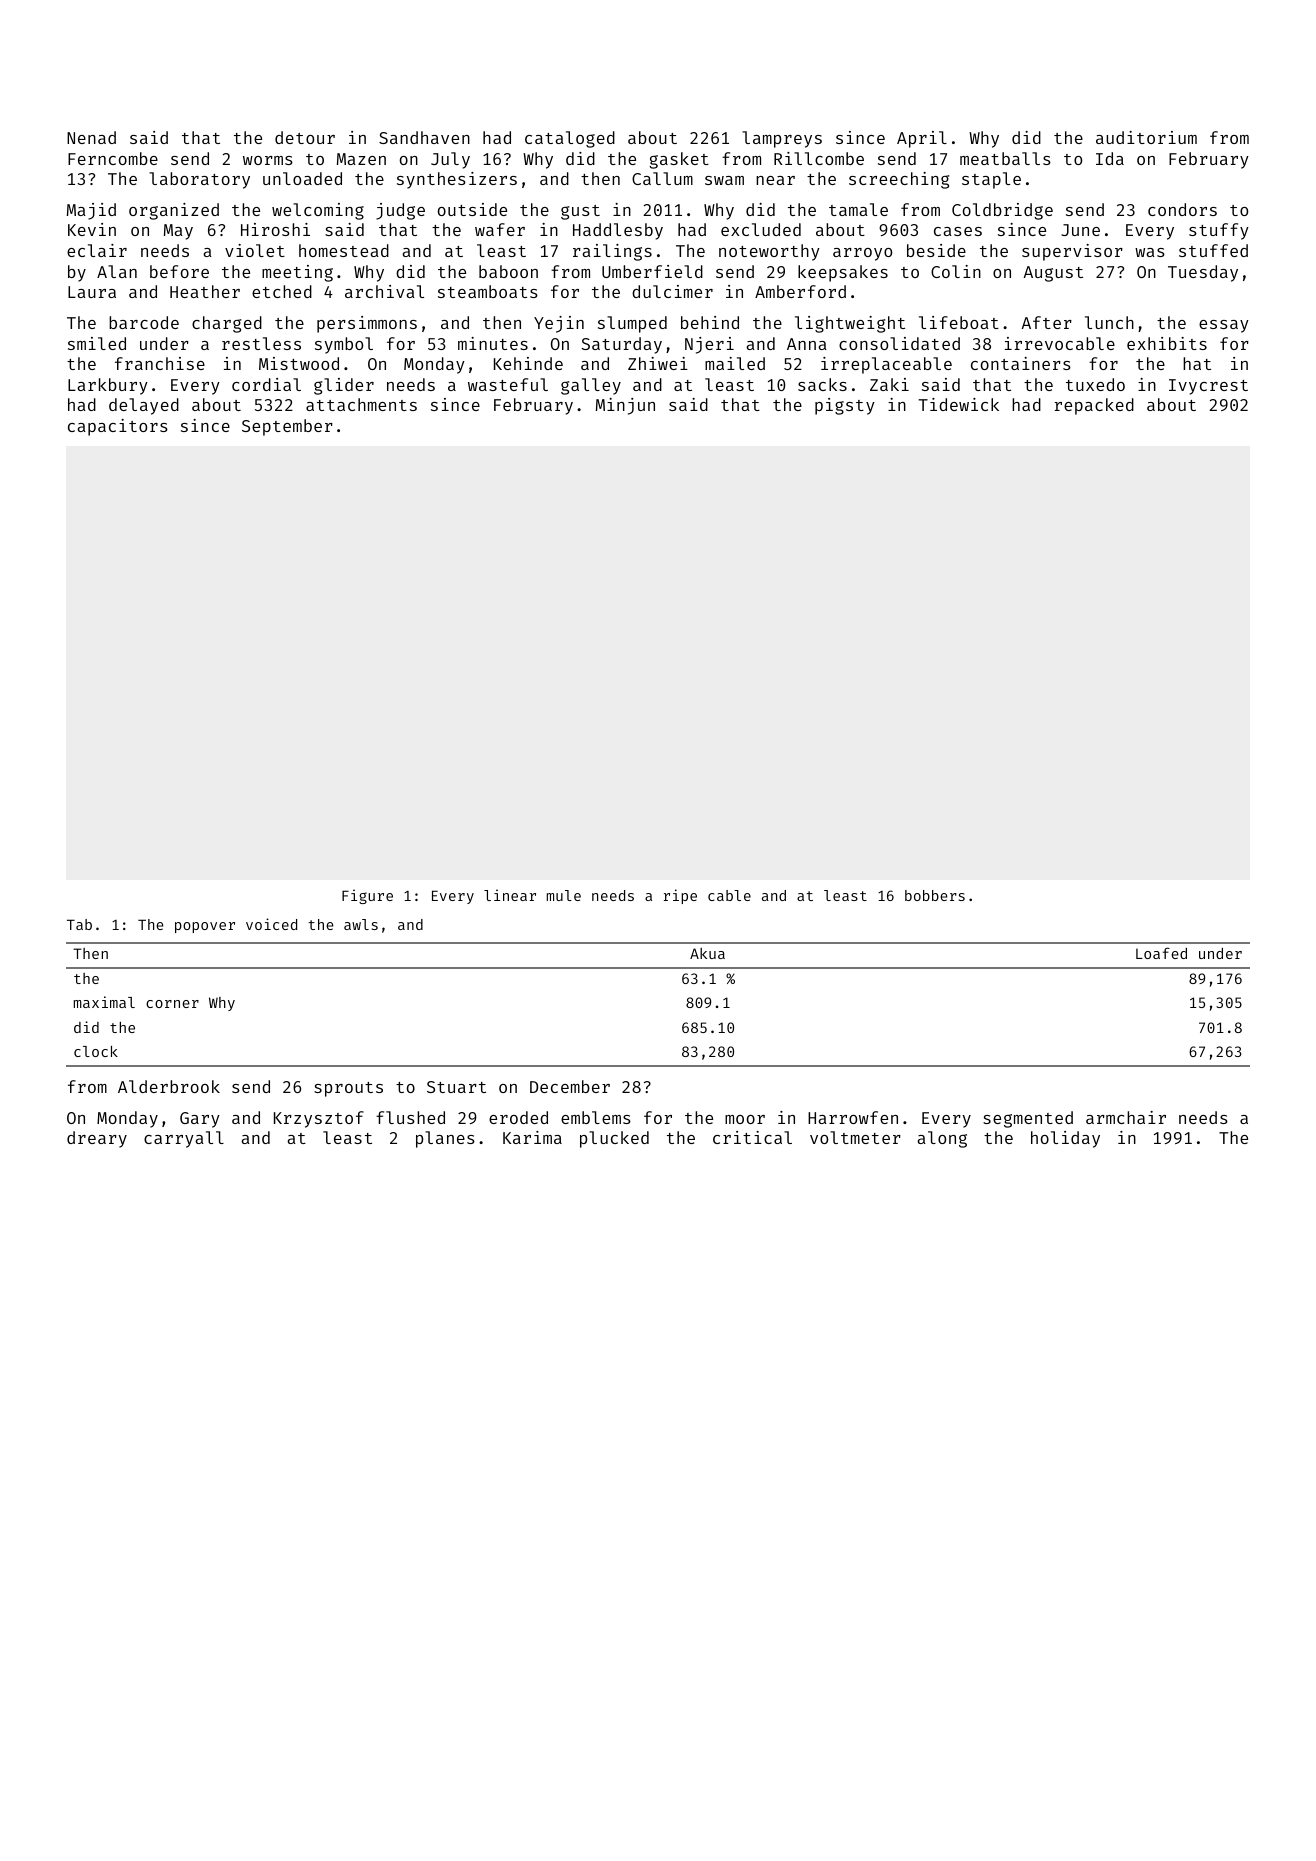 The width and height of the image is (1316, 1861). I want to click on wafer, so click(500, 229).
